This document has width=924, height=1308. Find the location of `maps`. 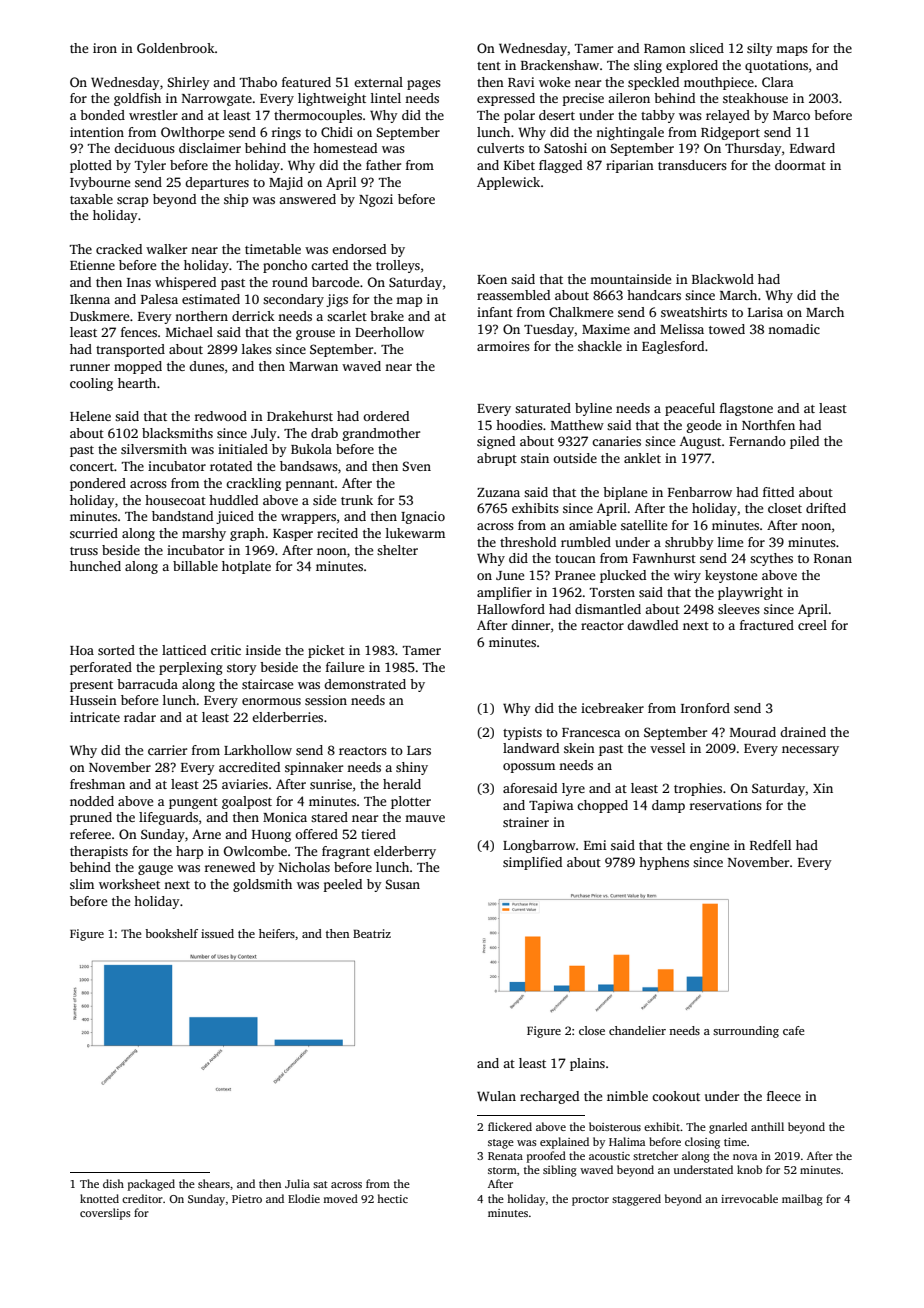

maps is located at coordinates (792, 51).
